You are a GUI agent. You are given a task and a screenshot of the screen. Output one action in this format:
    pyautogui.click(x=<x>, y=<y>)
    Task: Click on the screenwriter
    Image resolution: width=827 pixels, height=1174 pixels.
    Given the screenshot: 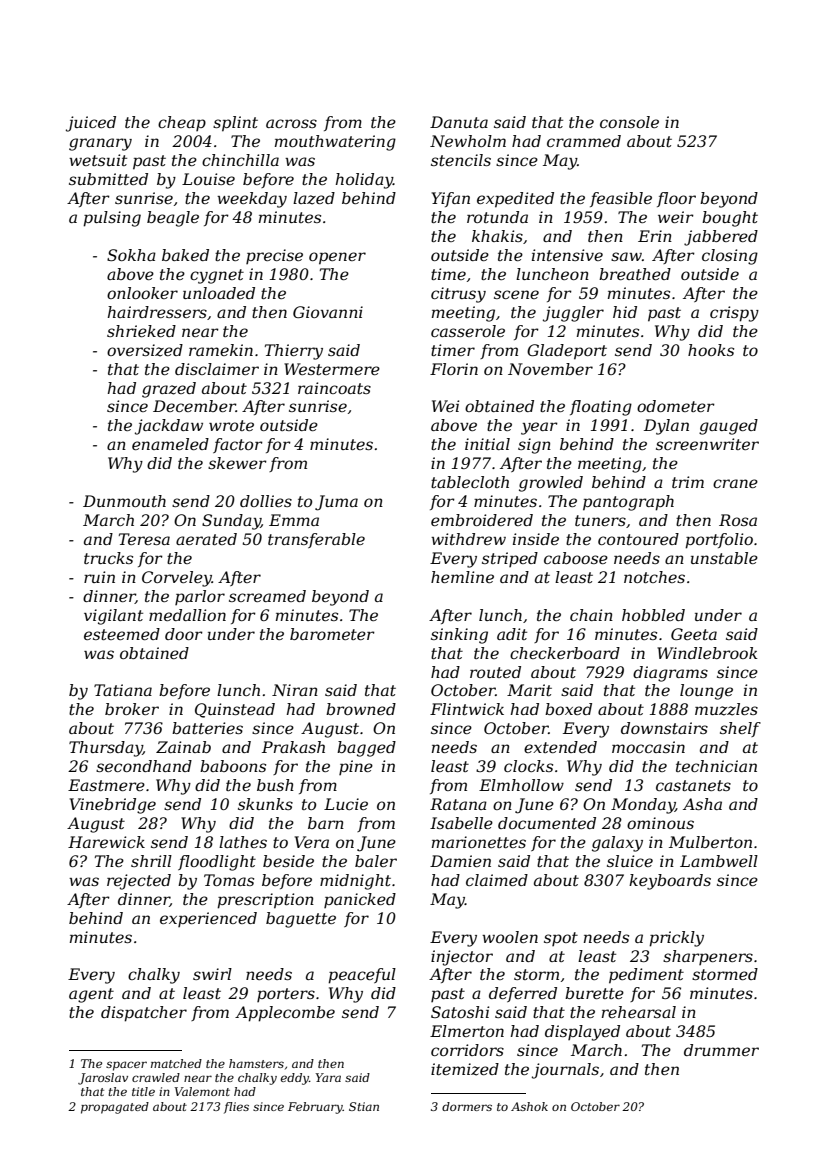 What is the action you would take?
    pyautogui.click(x=707, y=444)
